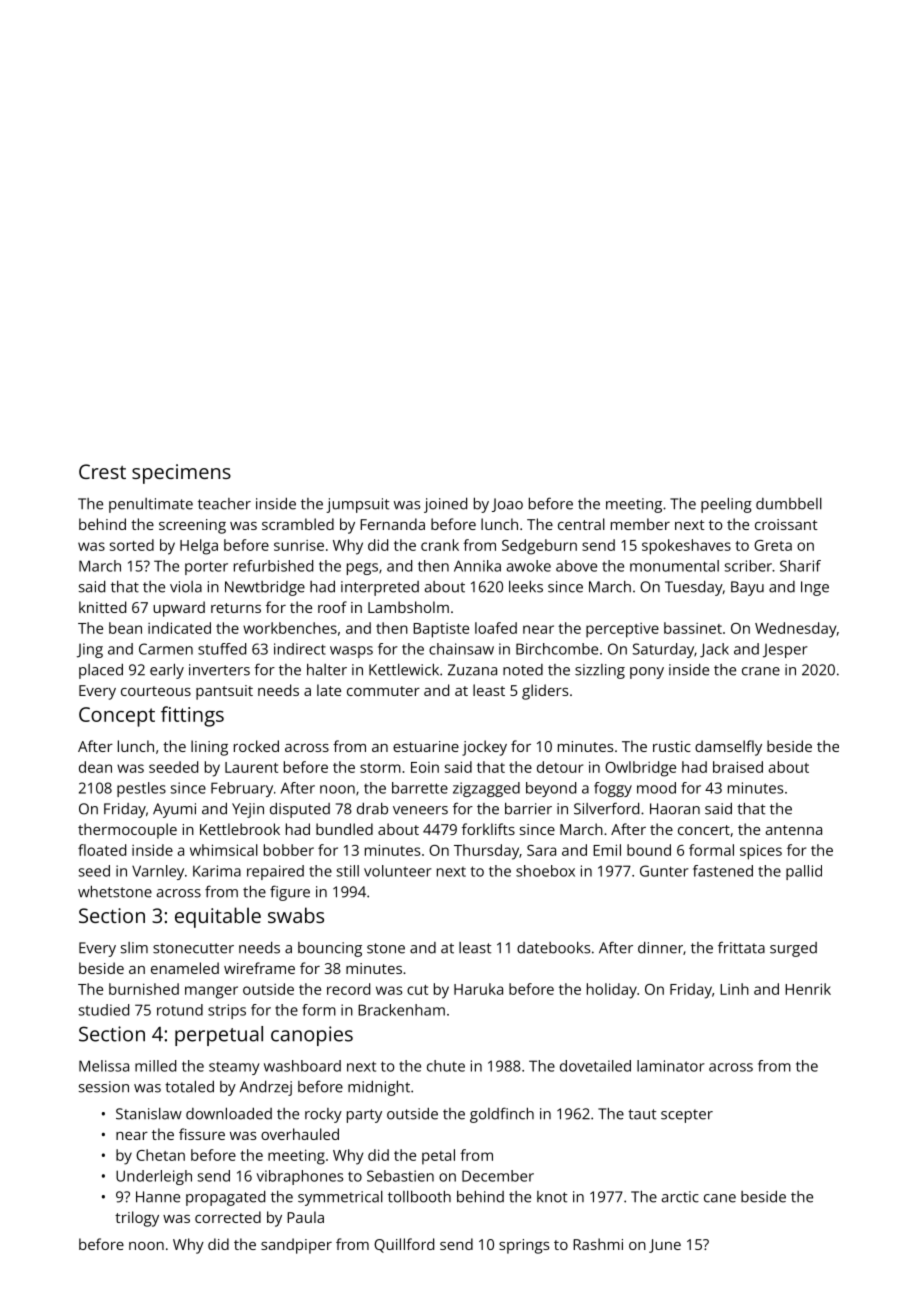 Image resolution: width=924 pixels, height=1308 pixels. What do you see at coordinates (789, 504) in the screenshot?
I see `dumbbell` at bounding box center [789, 504].
